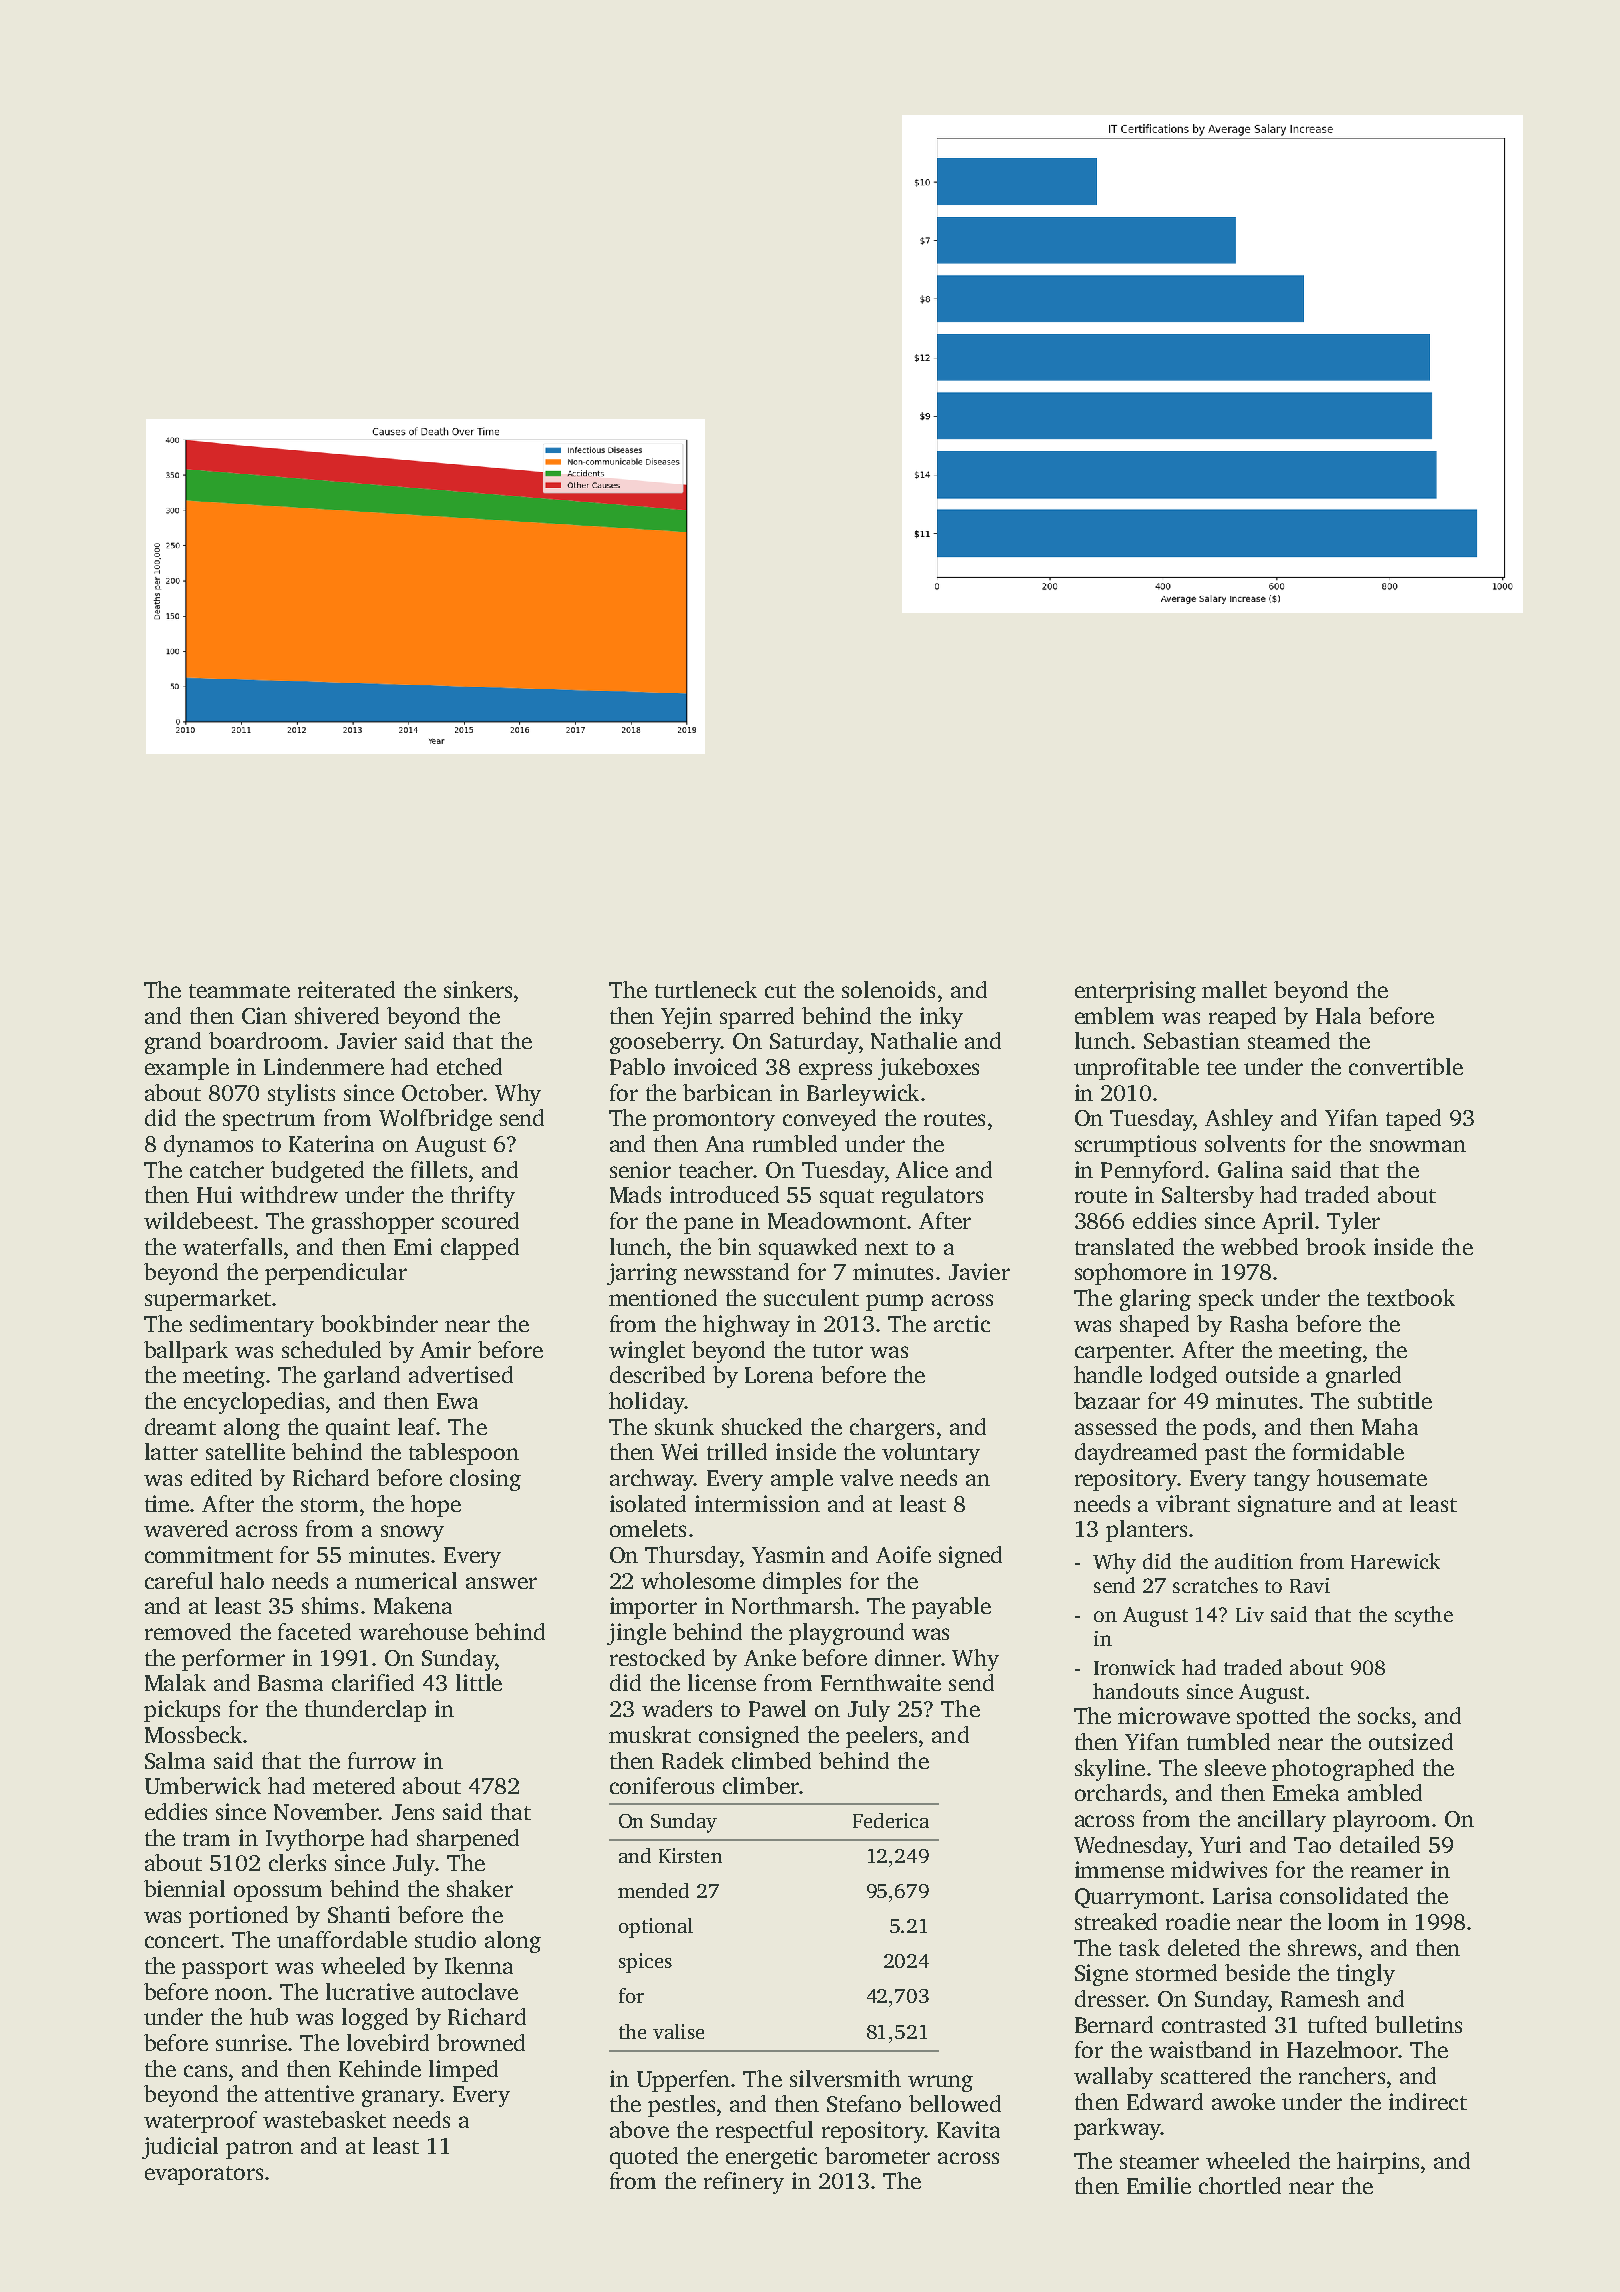  Describe the element at coordinates (928, 1069) in the screenshot. I see `jukeboxes` at that location.
